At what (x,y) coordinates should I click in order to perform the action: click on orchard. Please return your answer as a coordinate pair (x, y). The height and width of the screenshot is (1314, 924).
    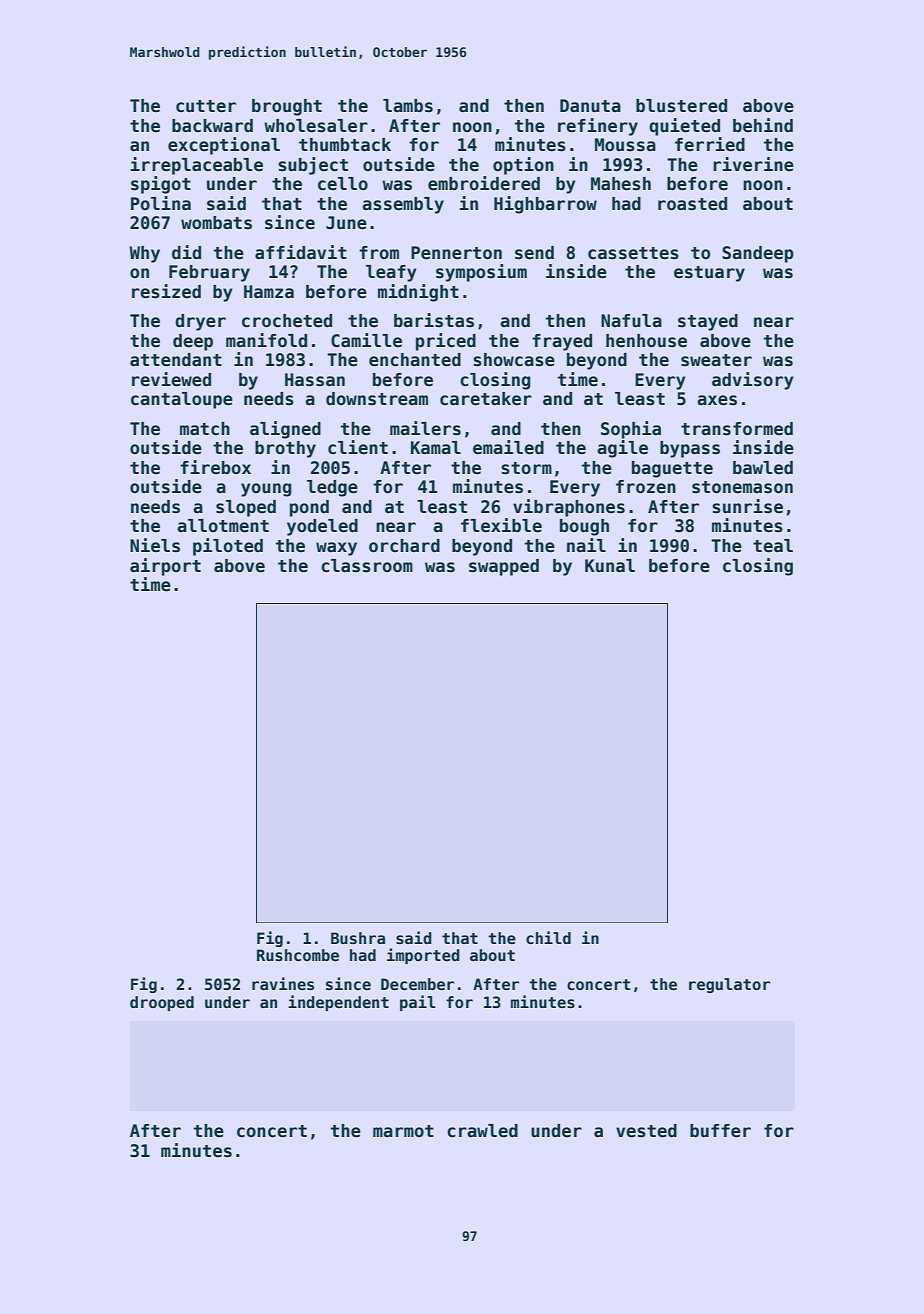
    Looking at the image, I should click on (404, 546).
